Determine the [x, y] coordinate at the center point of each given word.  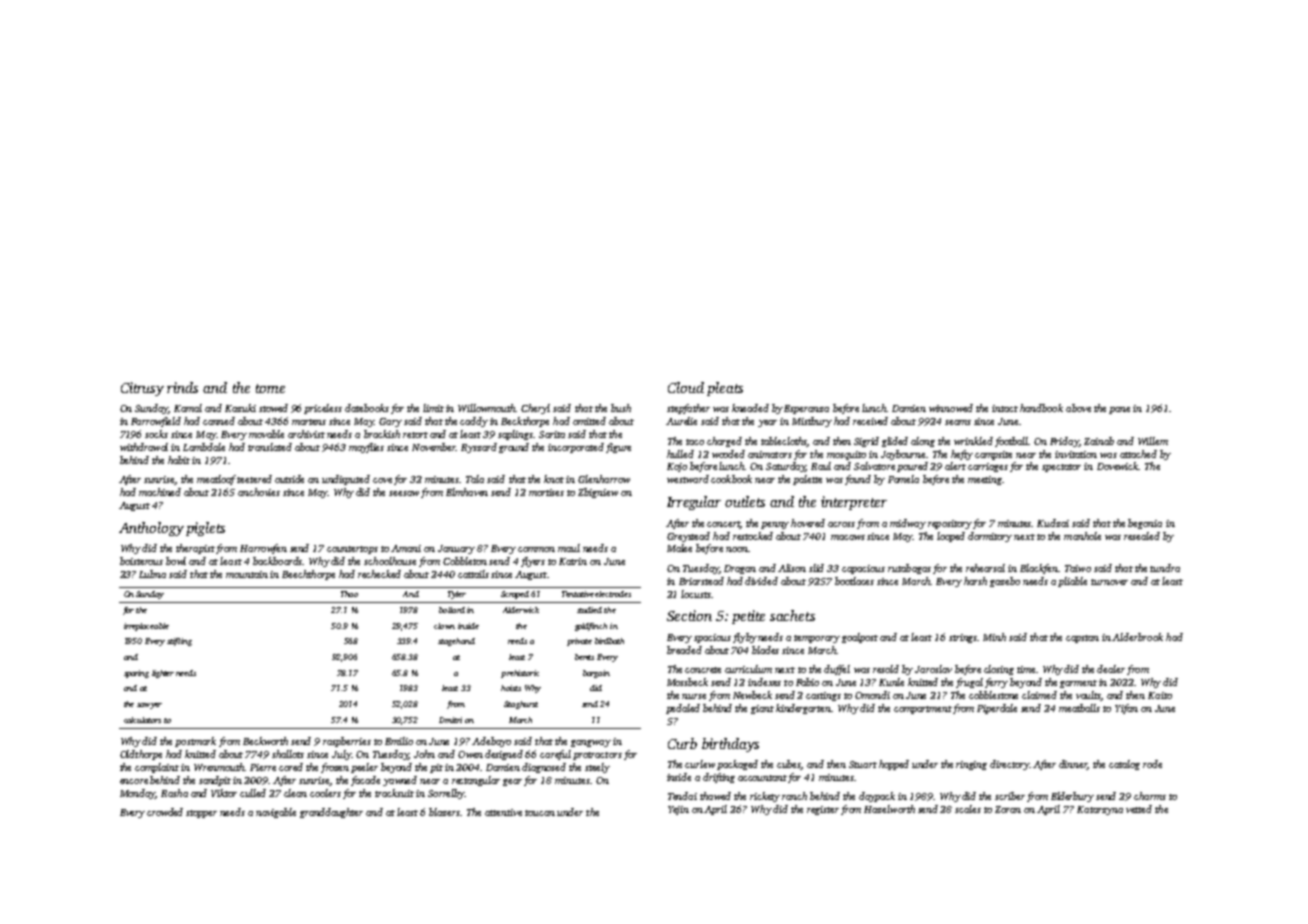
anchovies [259, 492]
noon [737, 549]
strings [963, 638]
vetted [1139, 809]
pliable [1072, 582]
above [1078, 408]
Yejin [678, 810]
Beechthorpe [308, 575]
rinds [182, 387]
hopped [894, 765]
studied [589, 610]
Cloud [686, 387]
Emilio [399, 741]
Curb [682, 743]
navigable [276, 813]
